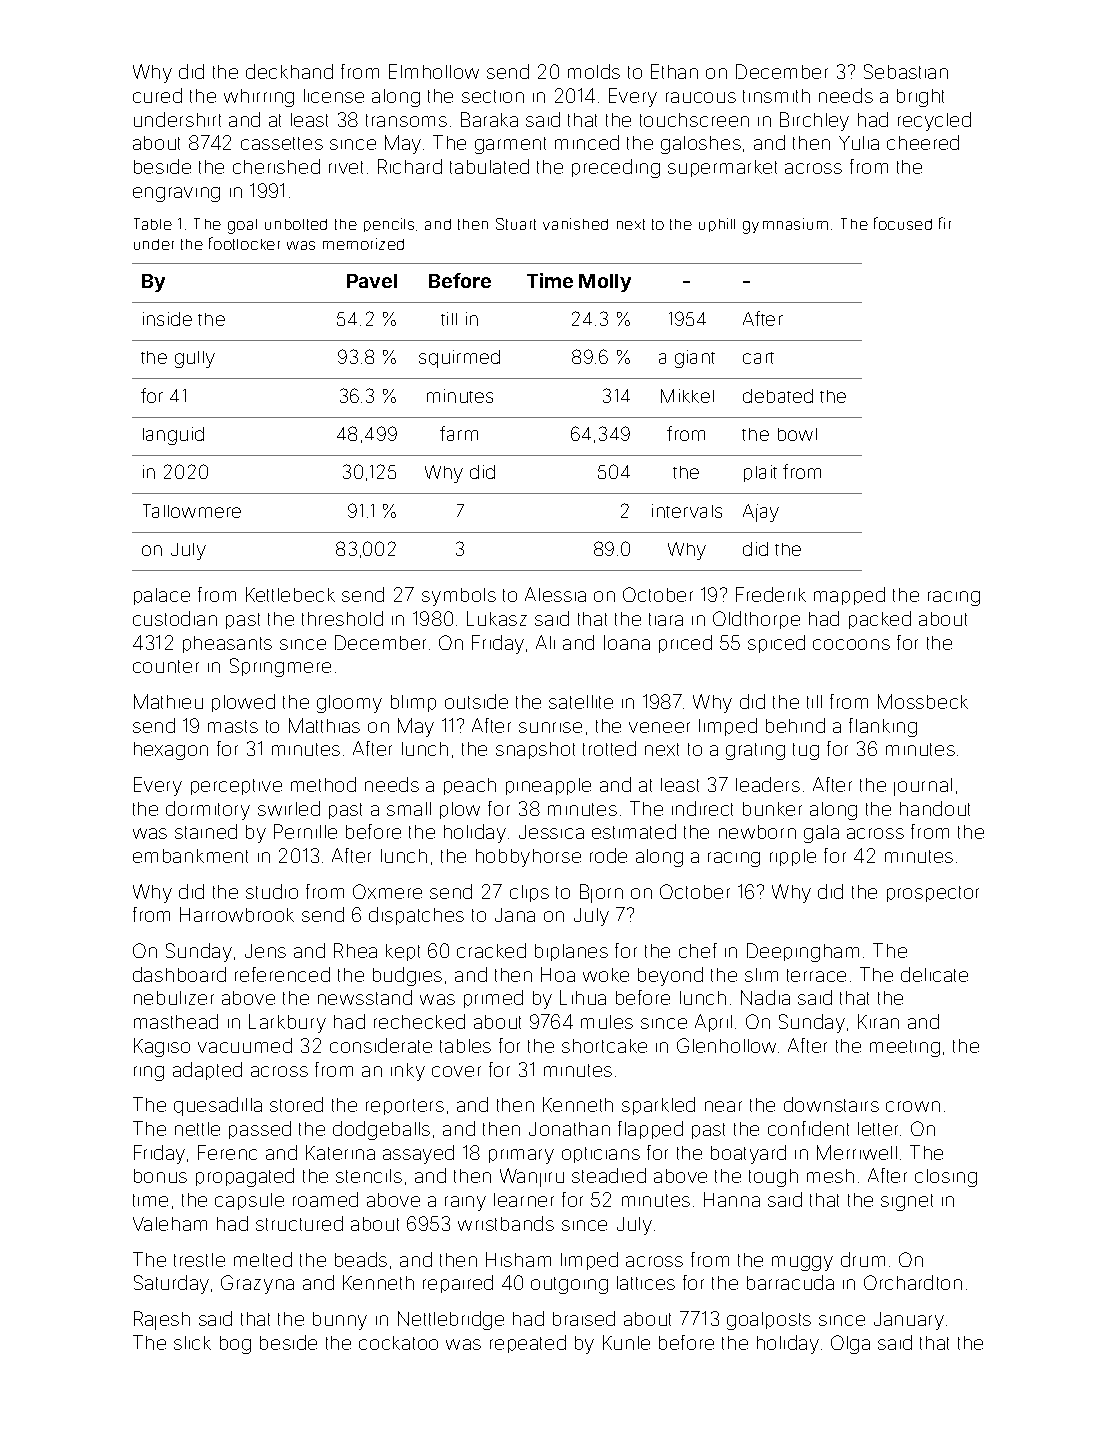 This screenshot has width=1119, height=1448. Describe the element at coordinates (717, 225) in the screenshot. I see `uphill` at that location.
